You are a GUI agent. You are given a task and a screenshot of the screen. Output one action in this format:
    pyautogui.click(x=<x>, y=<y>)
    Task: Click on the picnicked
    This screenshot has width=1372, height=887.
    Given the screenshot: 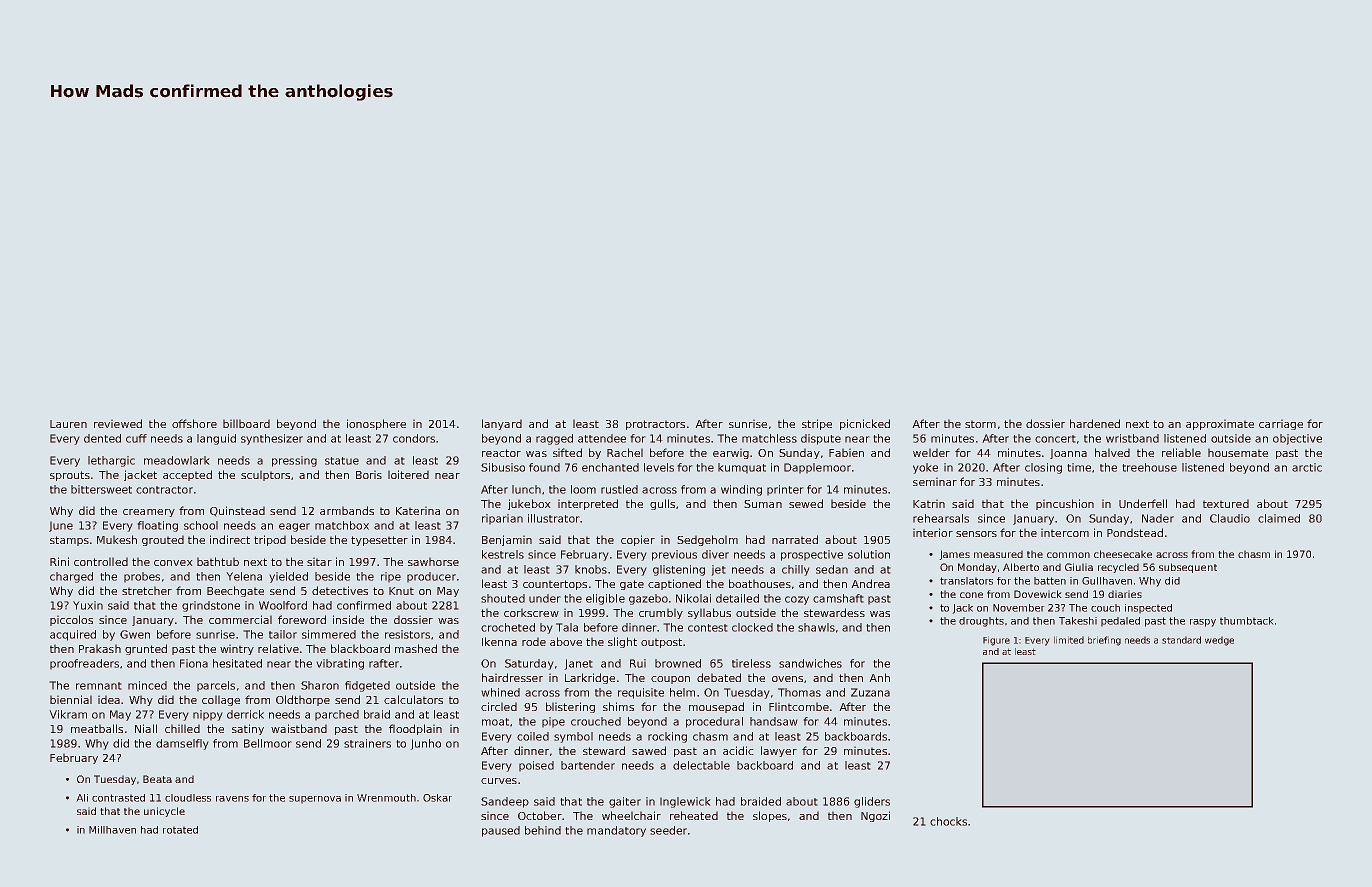 What is the action you would take?
    pyautogui.click(x=865, y=424)
